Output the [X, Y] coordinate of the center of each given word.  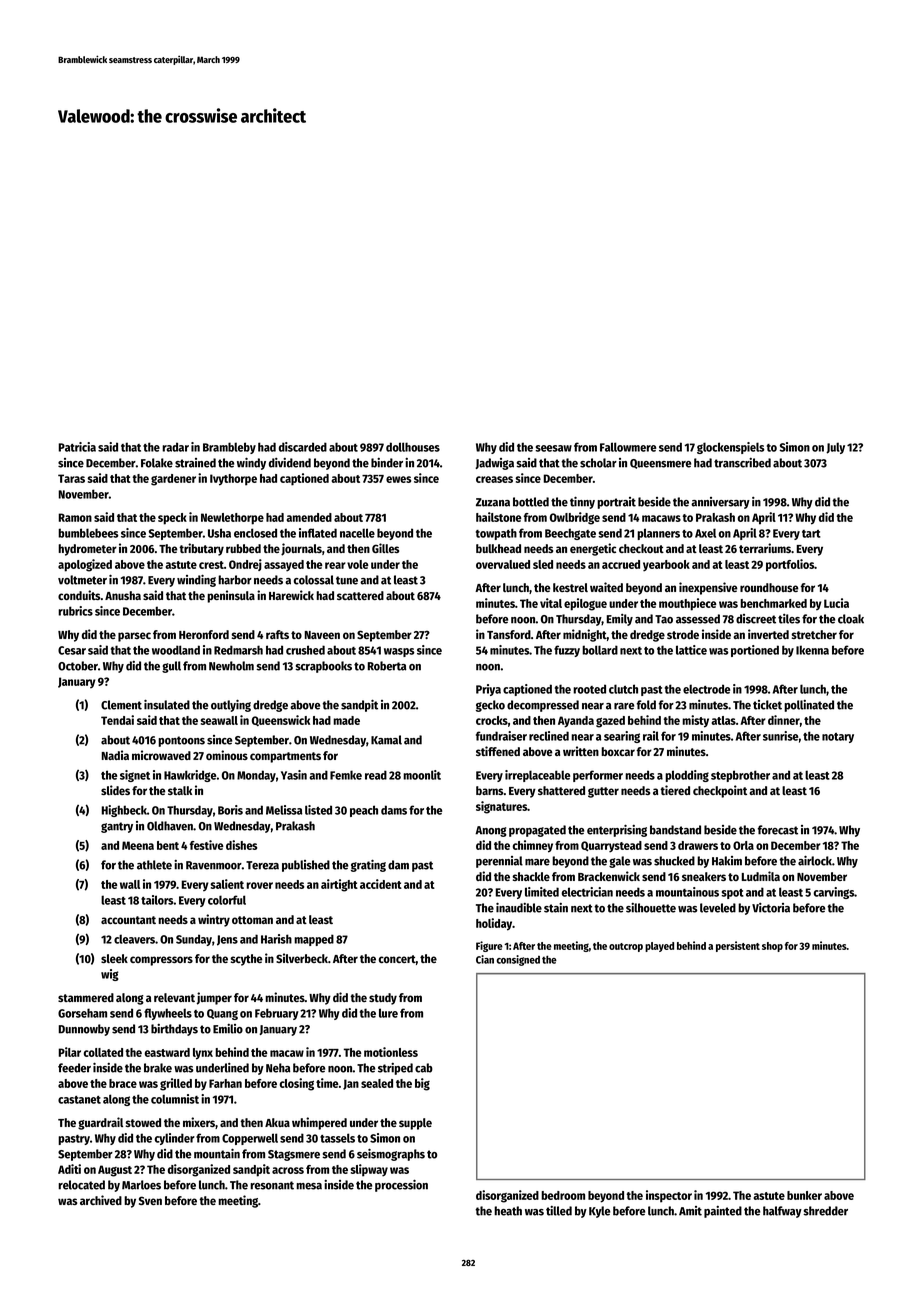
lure [388, 1013]
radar [175, 447]
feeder [74, 1068]
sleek [114, 958]
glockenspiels [731, 448]
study [383, 999]
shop [772, 947]
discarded [303, 447]
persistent [738, 946]
